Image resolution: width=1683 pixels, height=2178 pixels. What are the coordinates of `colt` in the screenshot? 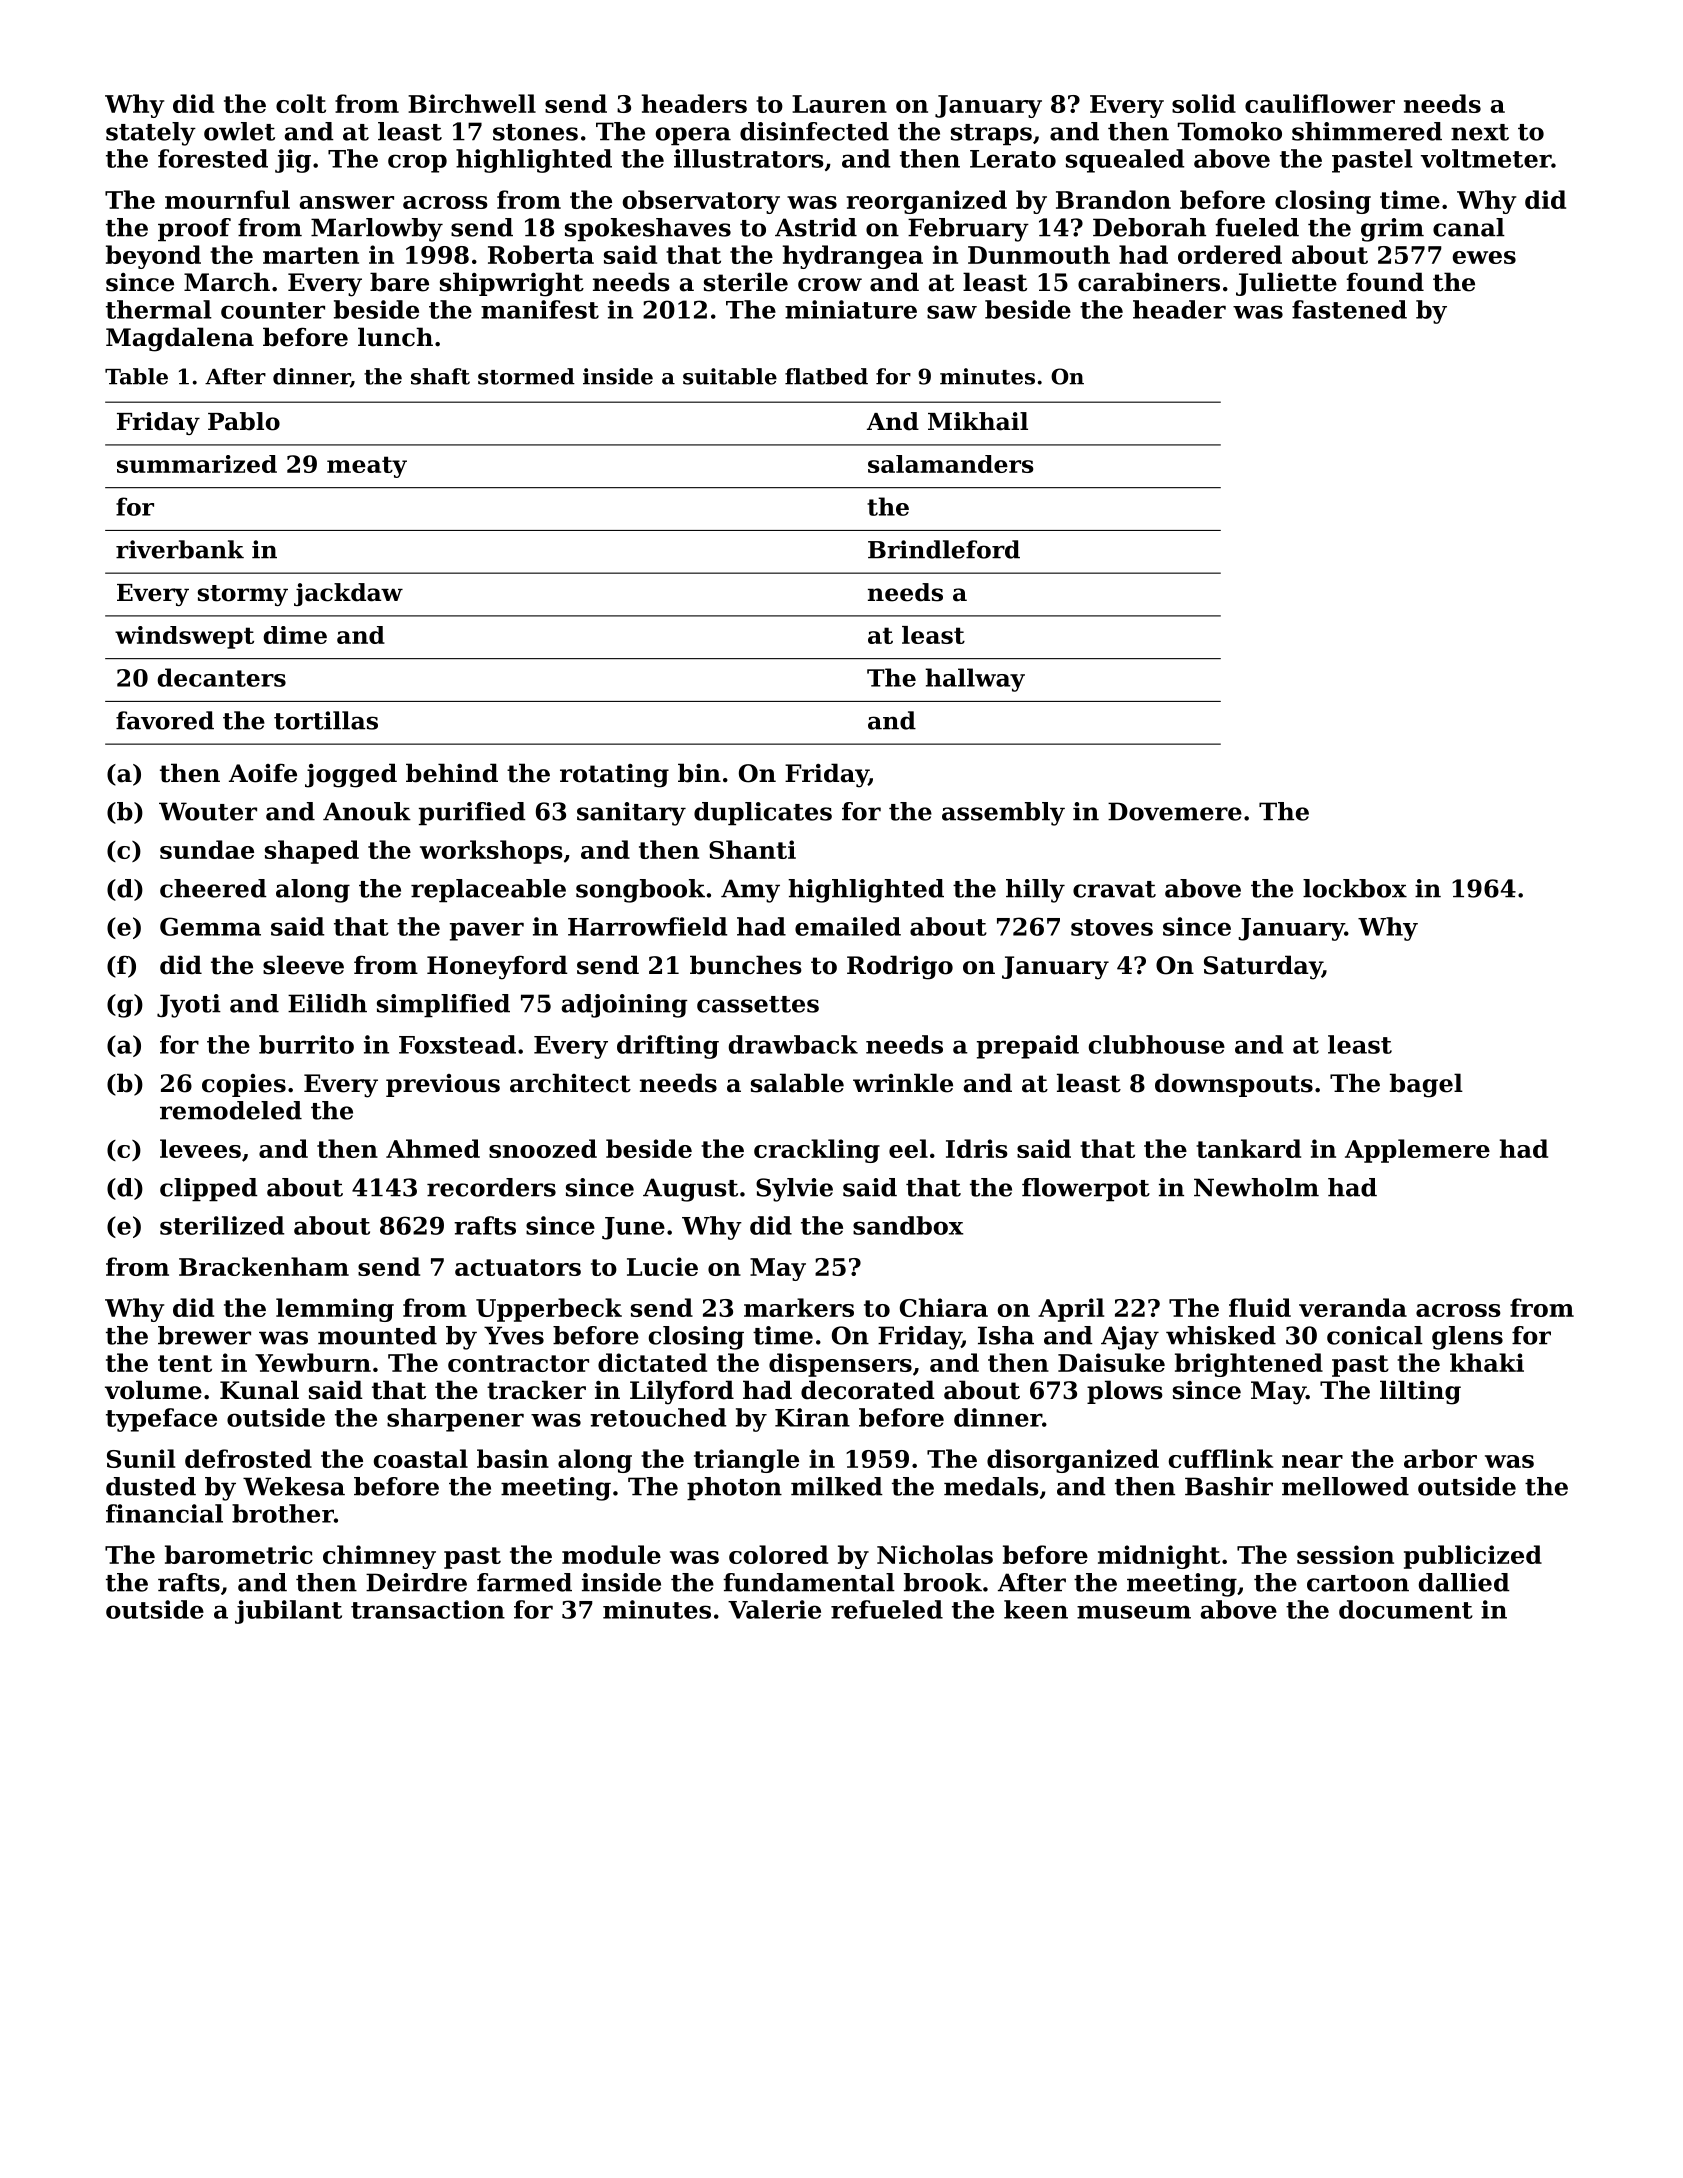 It's located at (301, 103).
